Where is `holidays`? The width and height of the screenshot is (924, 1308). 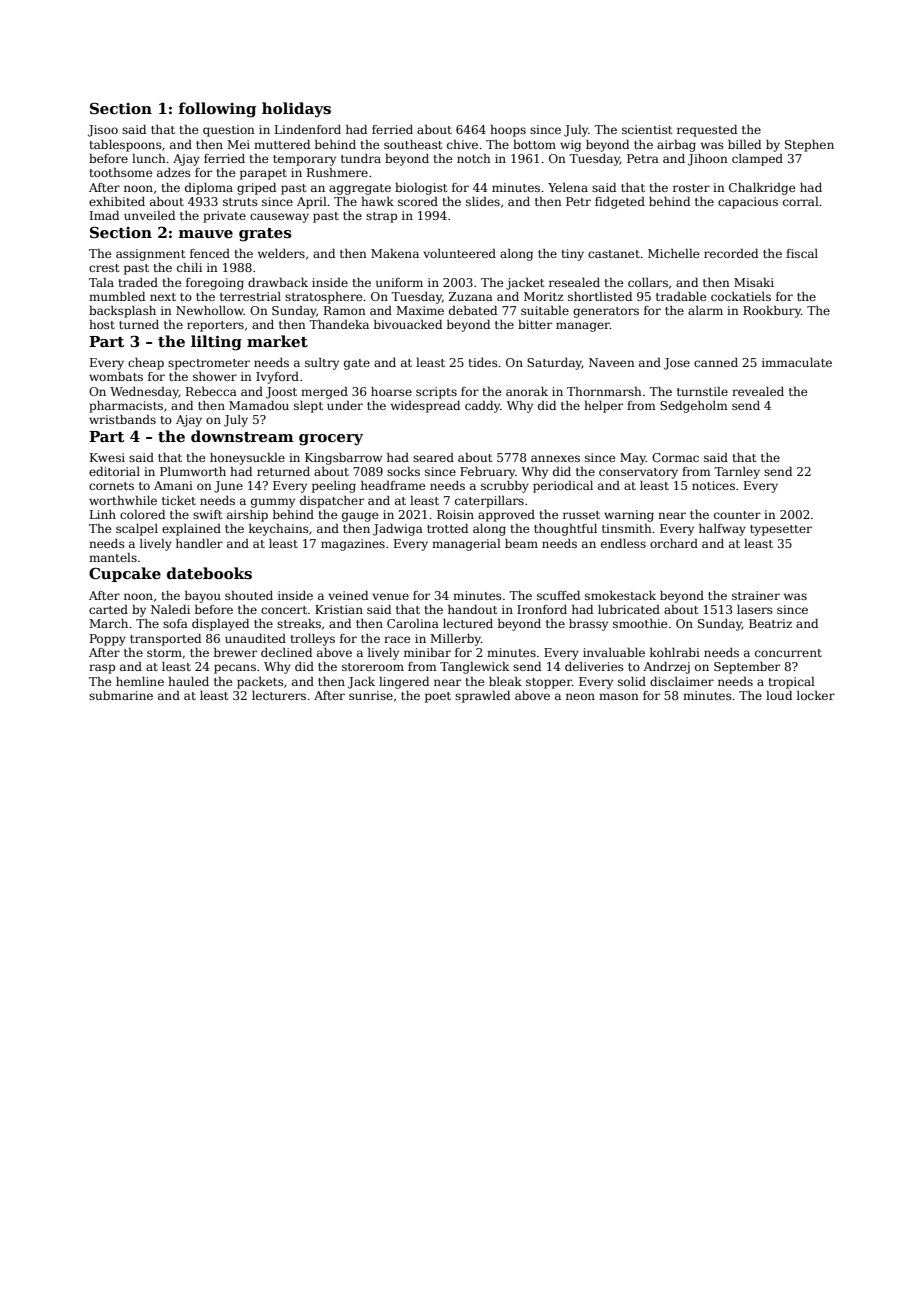
holidays is located at coordinates (296, 110).
